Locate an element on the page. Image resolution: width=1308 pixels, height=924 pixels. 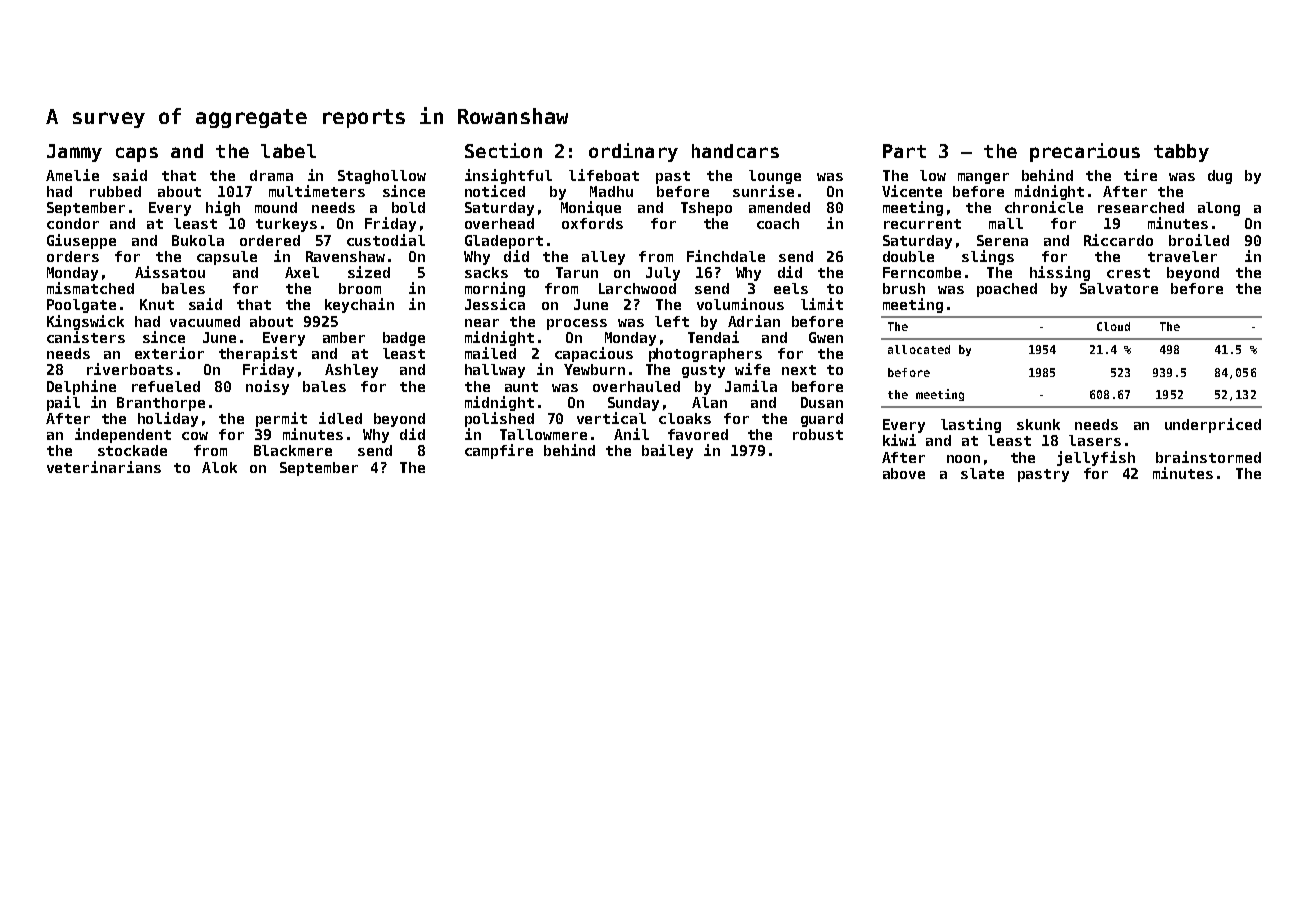
next is located at coordinates (799, 370).
